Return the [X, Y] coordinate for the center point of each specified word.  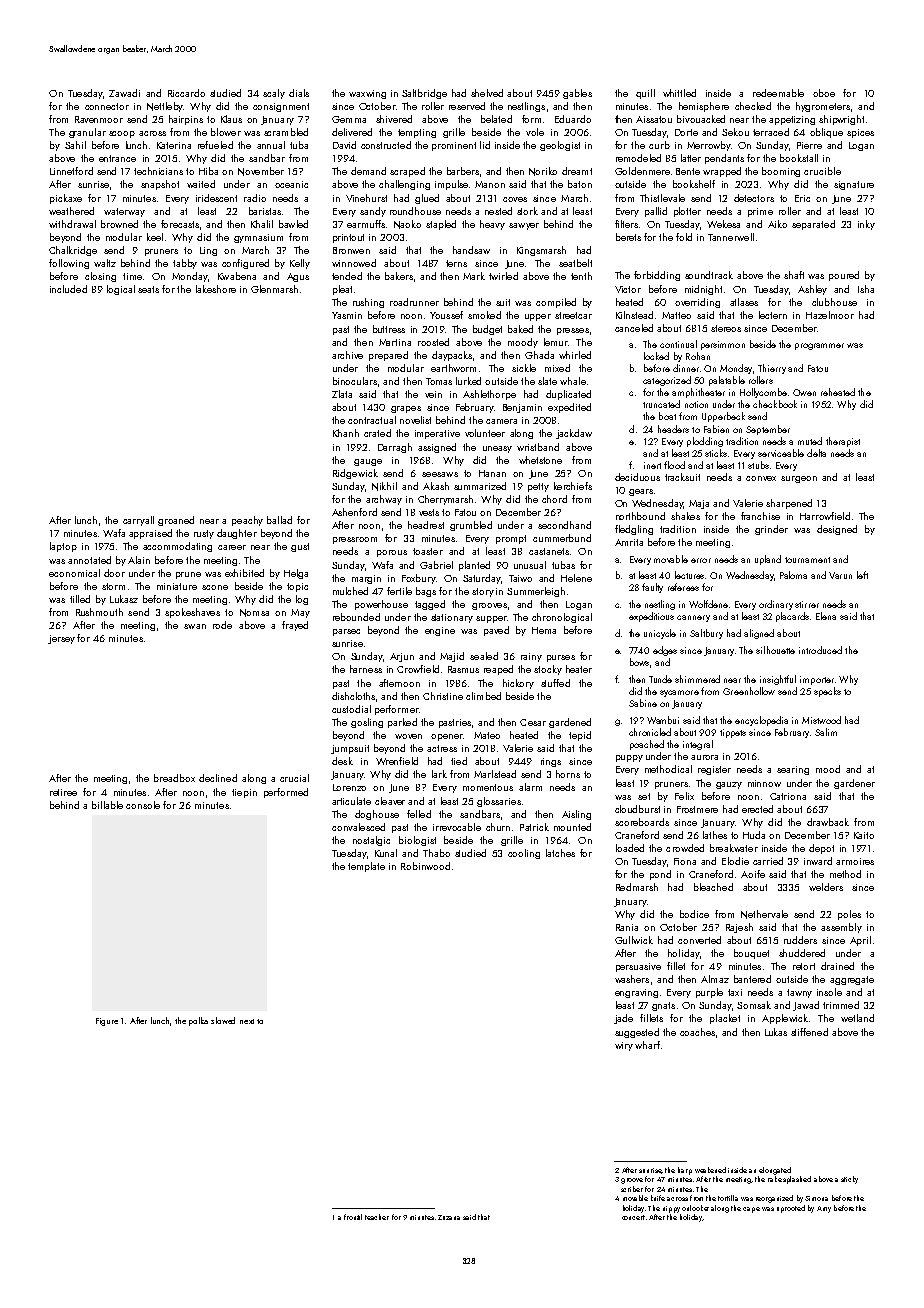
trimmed [841, 1005]
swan [195, 626]
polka [198, 1021]
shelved [487, 93]
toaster [428, 551]
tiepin [244, 793]
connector [107, 106]
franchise [760, 516]
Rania [627, 927]
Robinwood [425, 866]
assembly [841, 928]
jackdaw [574, 434]
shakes [685, 516]
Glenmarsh [274, 289]
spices [860, 133]
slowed [223, 1020]
